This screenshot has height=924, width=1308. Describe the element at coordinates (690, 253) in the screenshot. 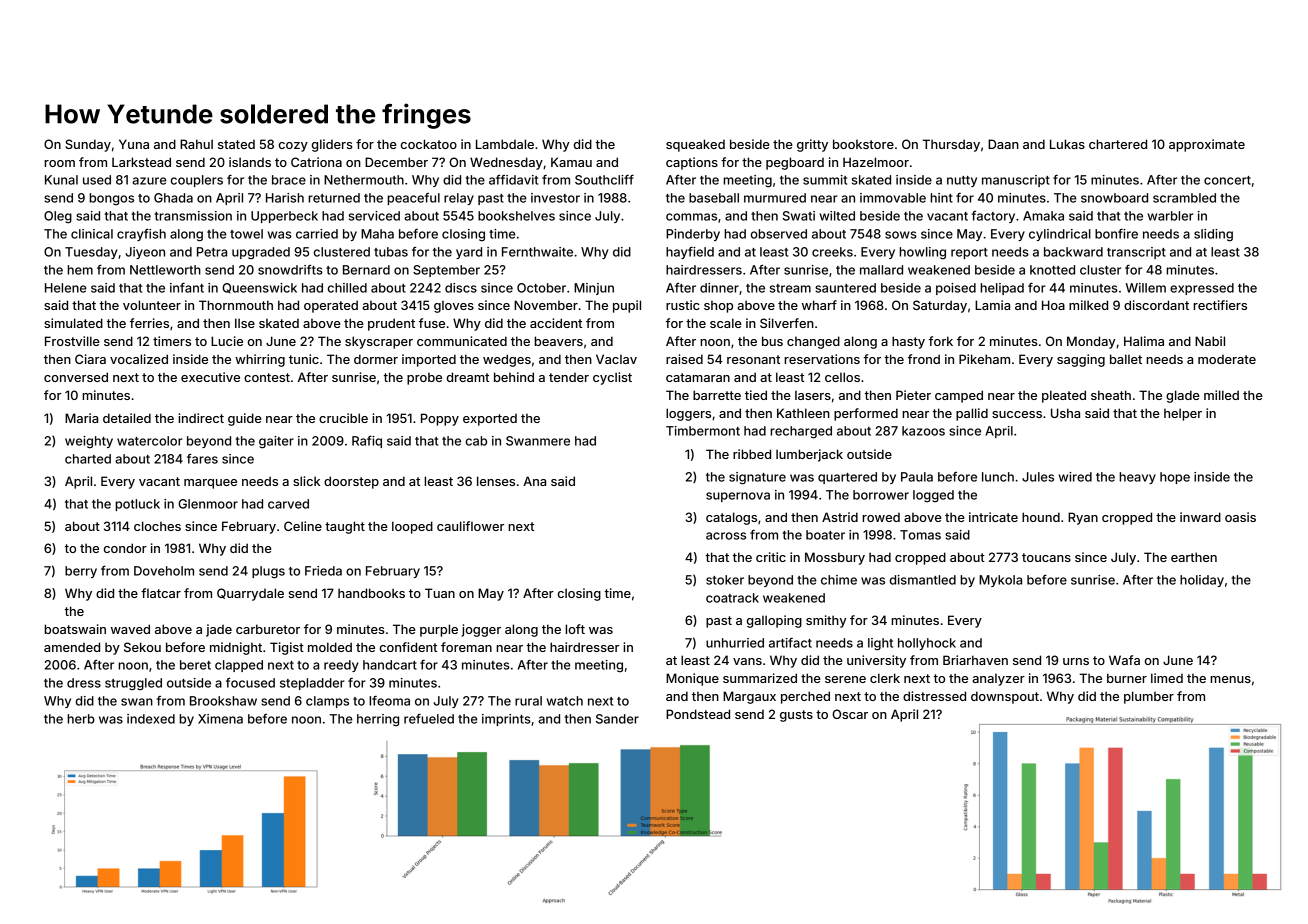

I see `hayfield` at that location.
